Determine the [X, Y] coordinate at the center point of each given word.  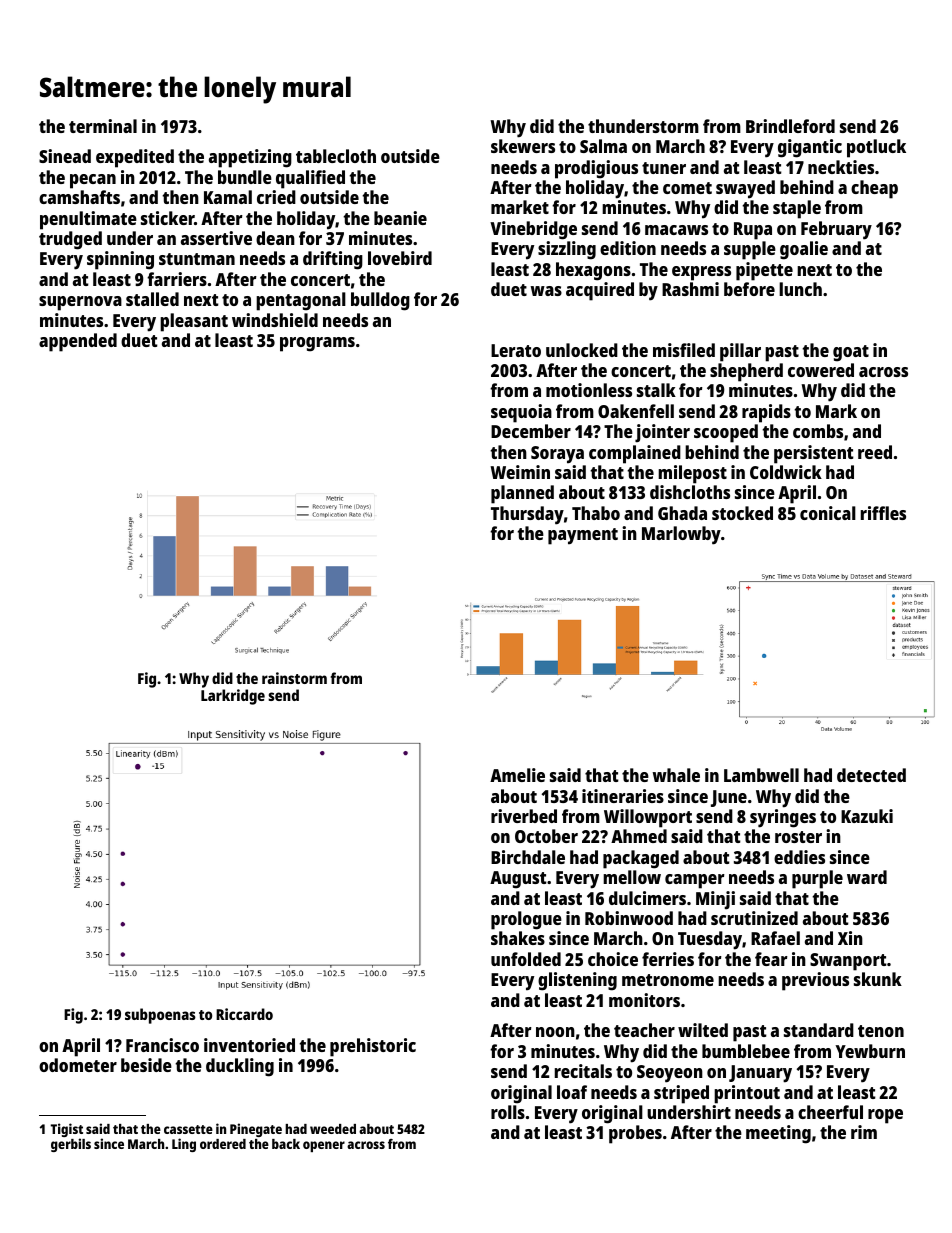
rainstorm [294, 678]
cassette [188, 1129]
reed [875, 452]
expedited [135, 158]
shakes [518, 938]
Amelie [517, 775]
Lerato [516, 350]
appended [78, 342]
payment [583, 536]
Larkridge [233, 697]
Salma [603, 146]
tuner [664, 168]
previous [815, 981]
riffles [883, 513]
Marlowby [681, 535]
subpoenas [160, 1016]
